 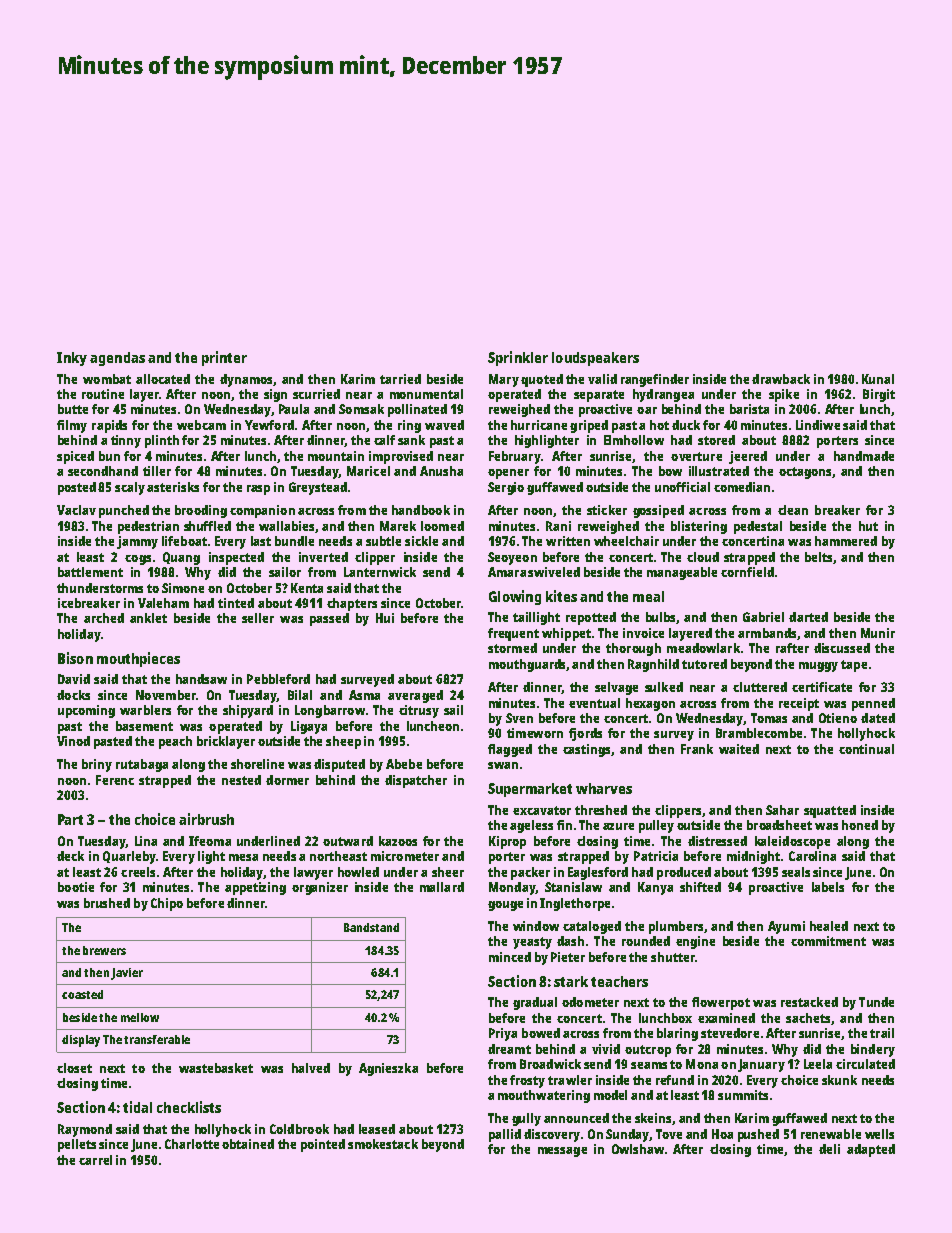 I want to click on mountain, so click(x=336, y=456).
